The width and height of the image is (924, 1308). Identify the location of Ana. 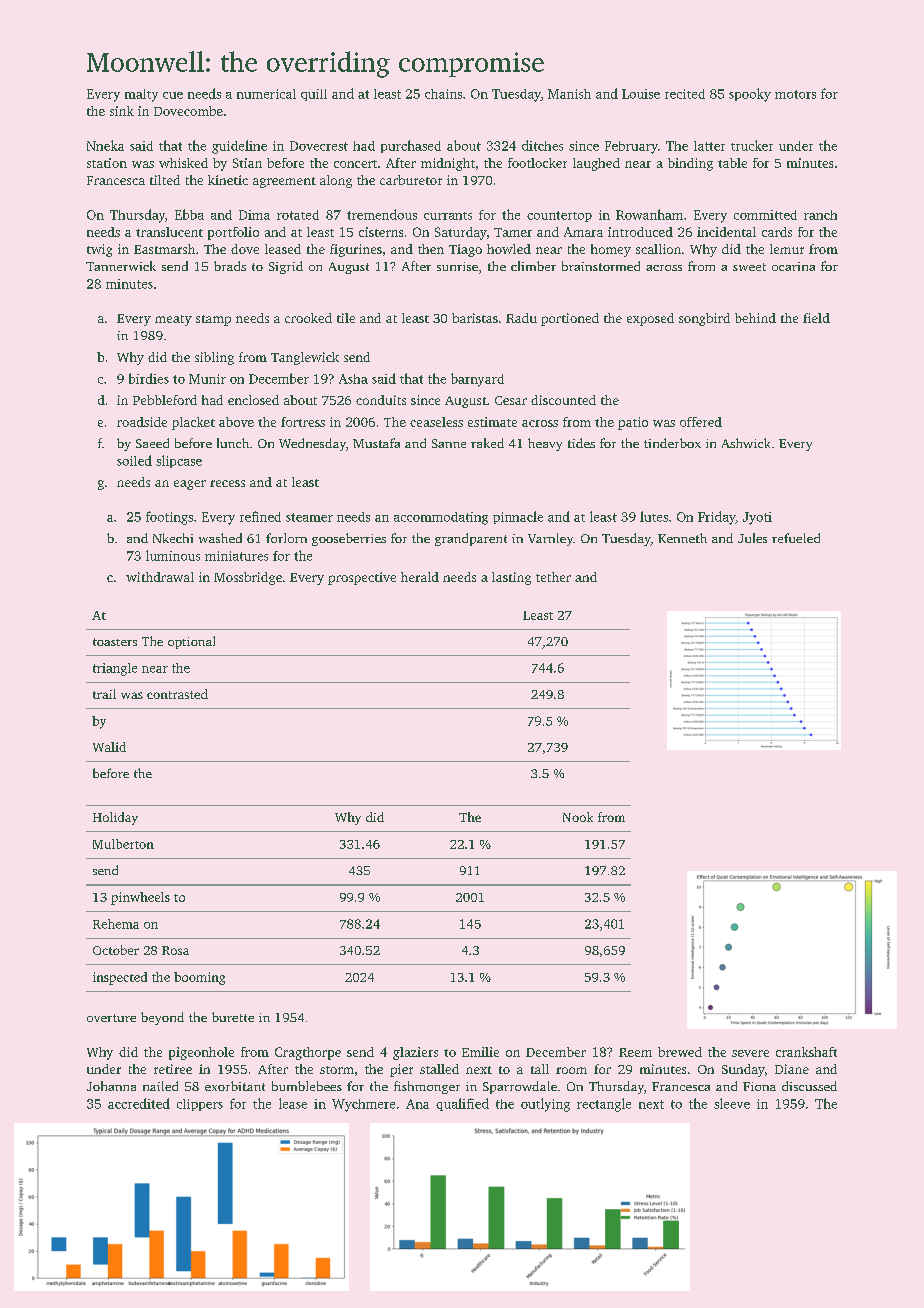
(417, 1104).
